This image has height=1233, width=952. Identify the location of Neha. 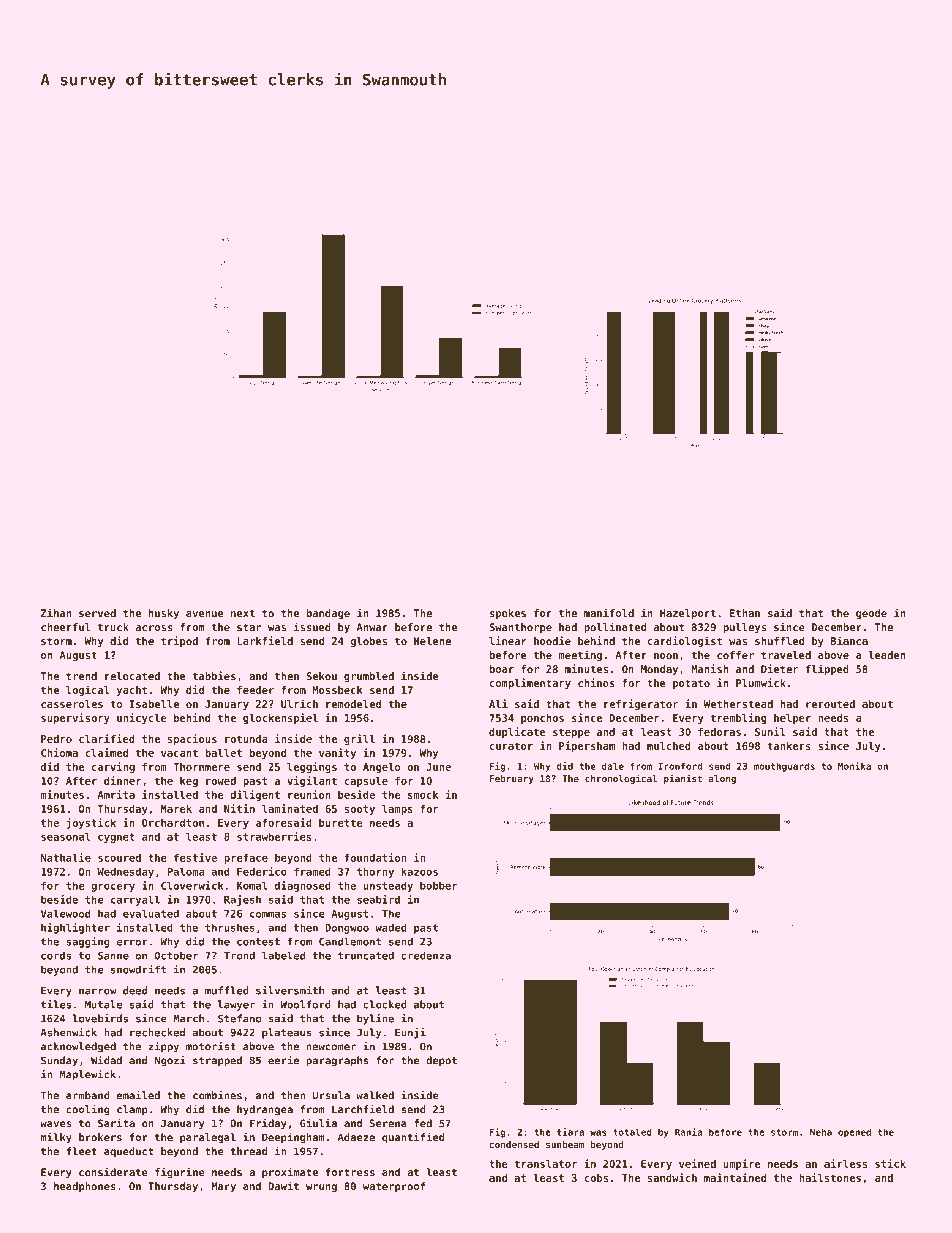
(821, 1132).
